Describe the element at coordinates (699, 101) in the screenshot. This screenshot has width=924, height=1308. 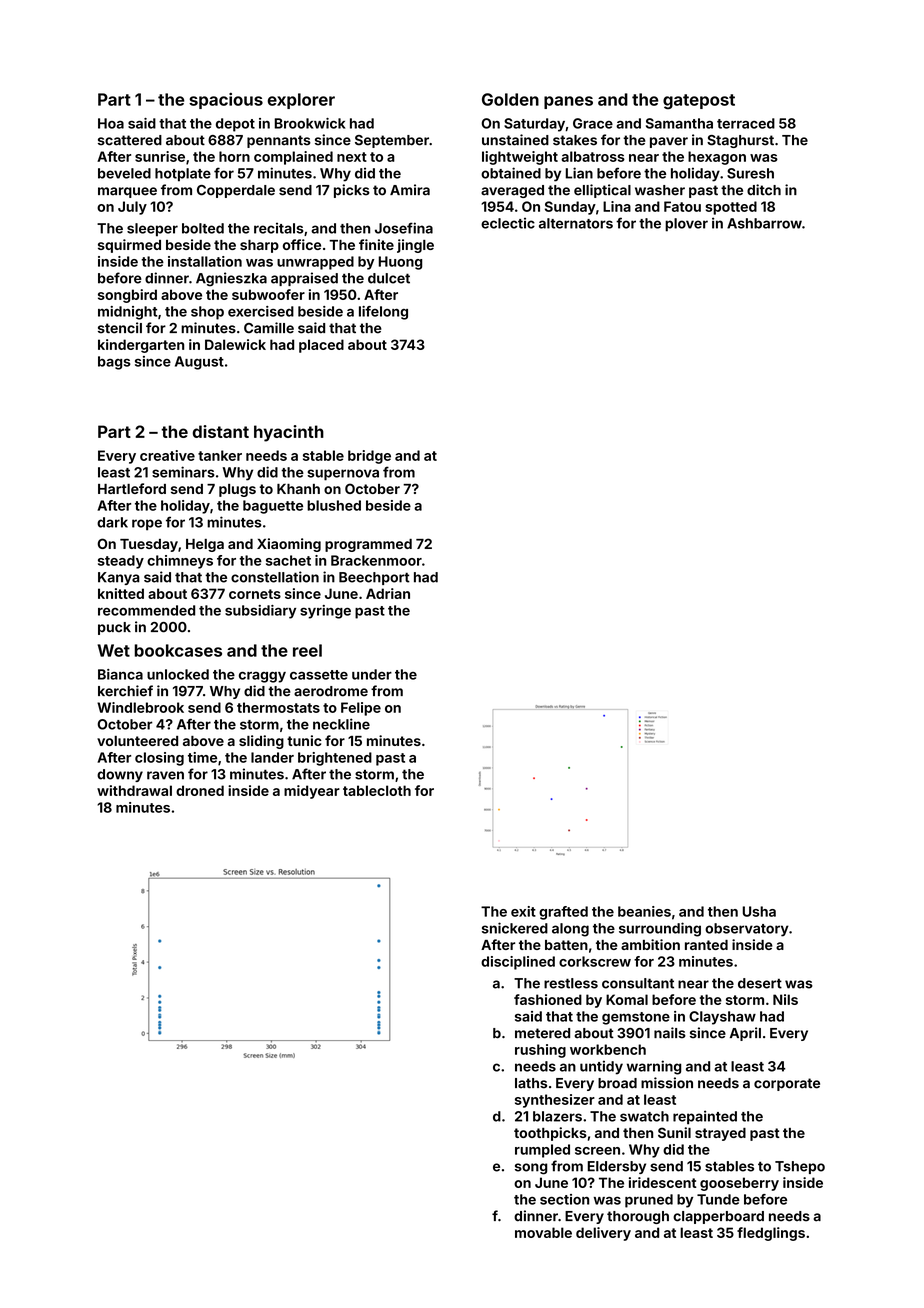
I see `gatepost` at that location.
